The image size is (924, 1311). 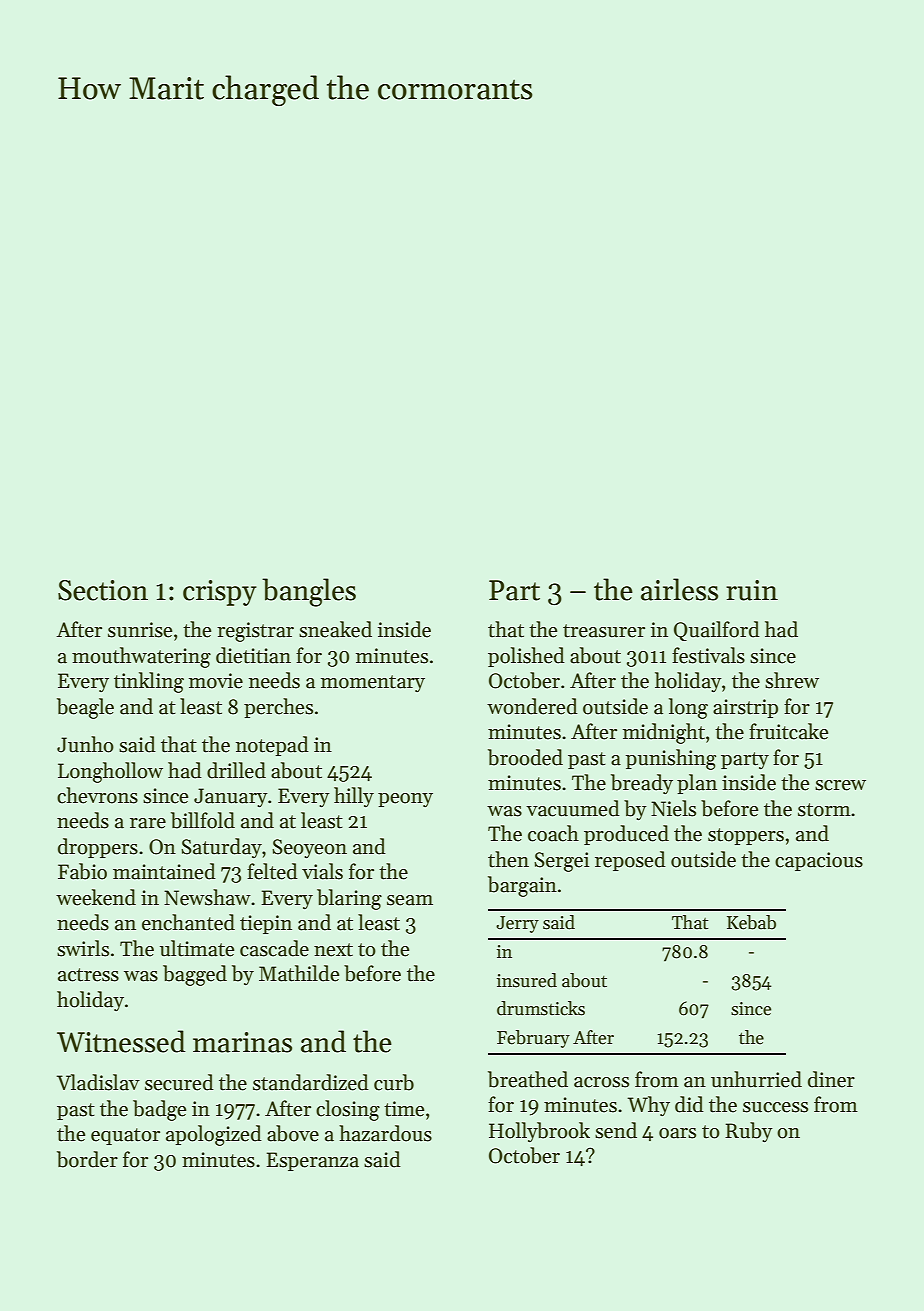 I want to click on droppers, so click(x=98, y=848).
